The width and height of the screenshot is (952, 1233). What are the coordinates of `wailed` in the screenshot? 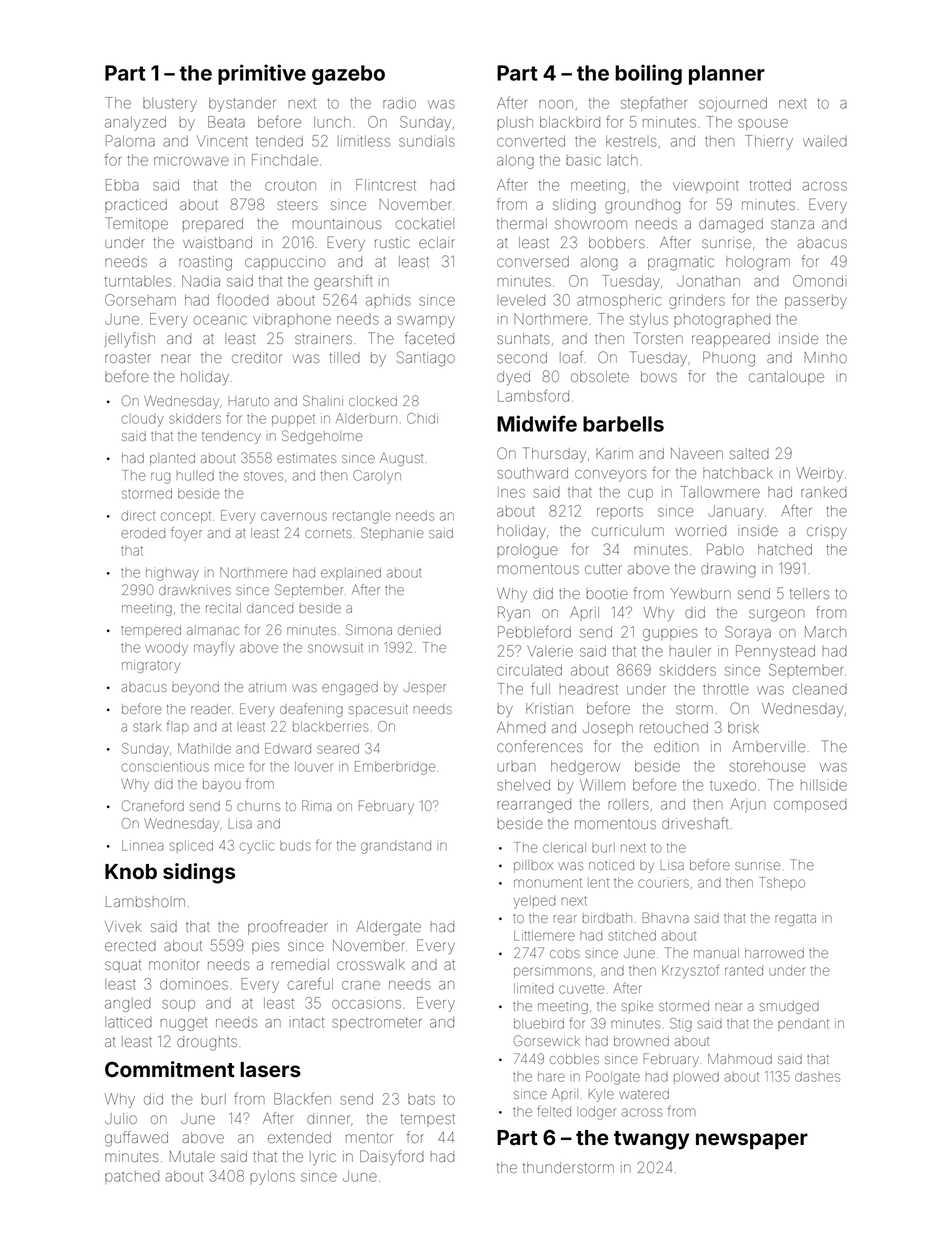 It's located at (825, 141).
